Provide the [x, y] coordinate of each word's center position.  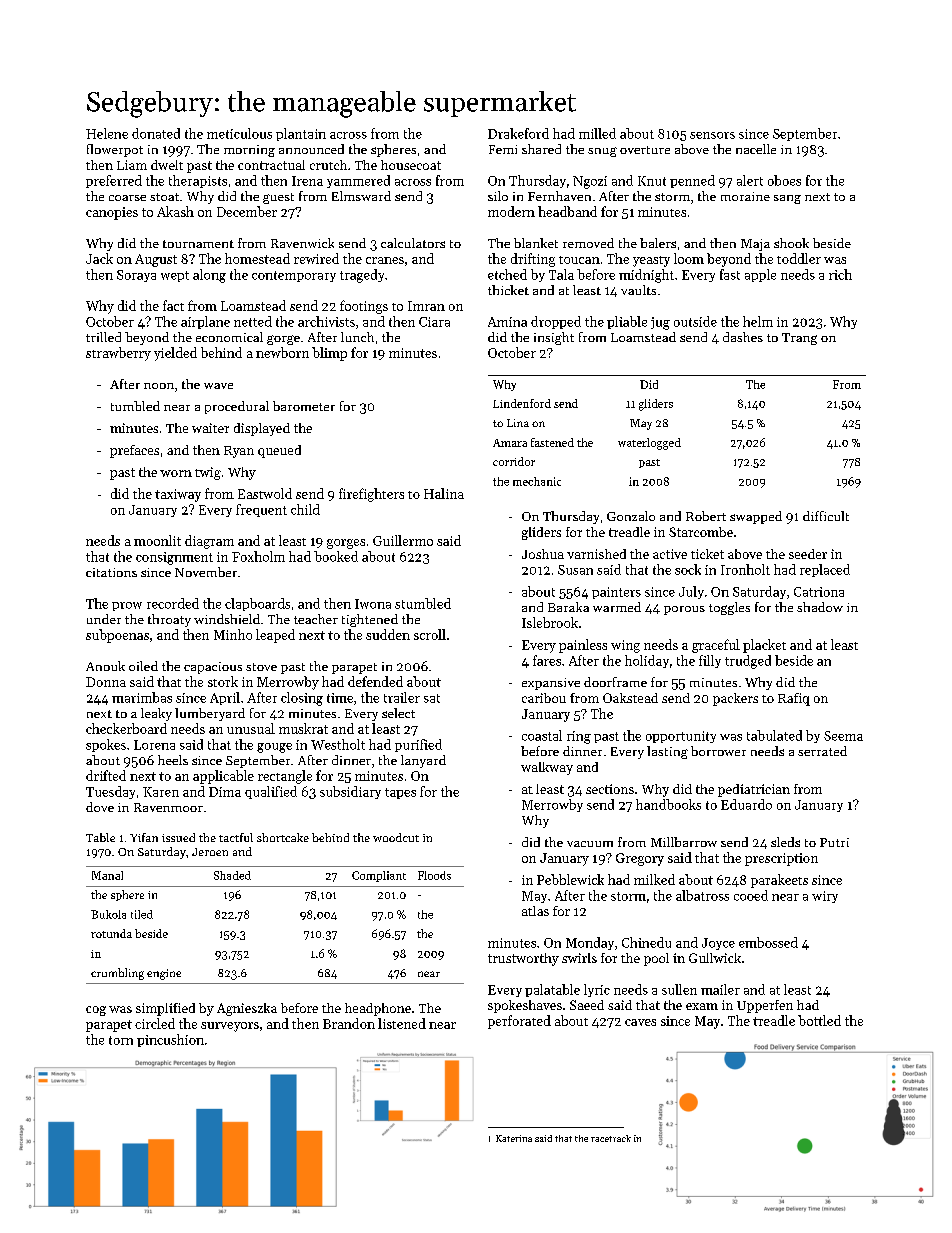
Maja [755, 245]
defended [375, 681]
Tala [561, 274]
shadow [820, 607]
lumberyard [210, 714]
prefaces [134, 451]
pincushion [170, 1040]
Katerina [514, 1138]
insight [554, 338]
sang [787, 199]
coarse [127, 198]
